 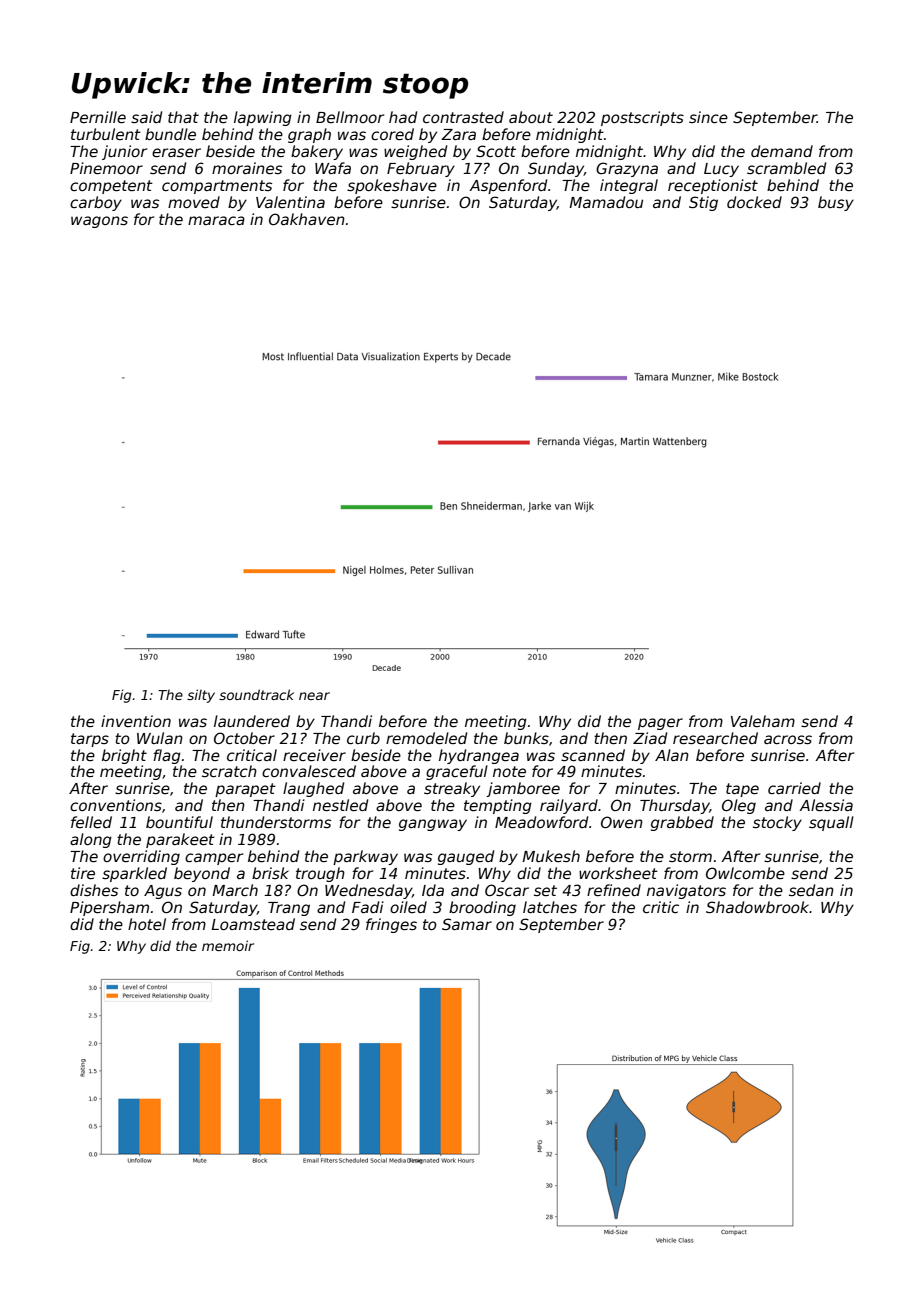 I want to click on silty, so click(x=201, y=696).
